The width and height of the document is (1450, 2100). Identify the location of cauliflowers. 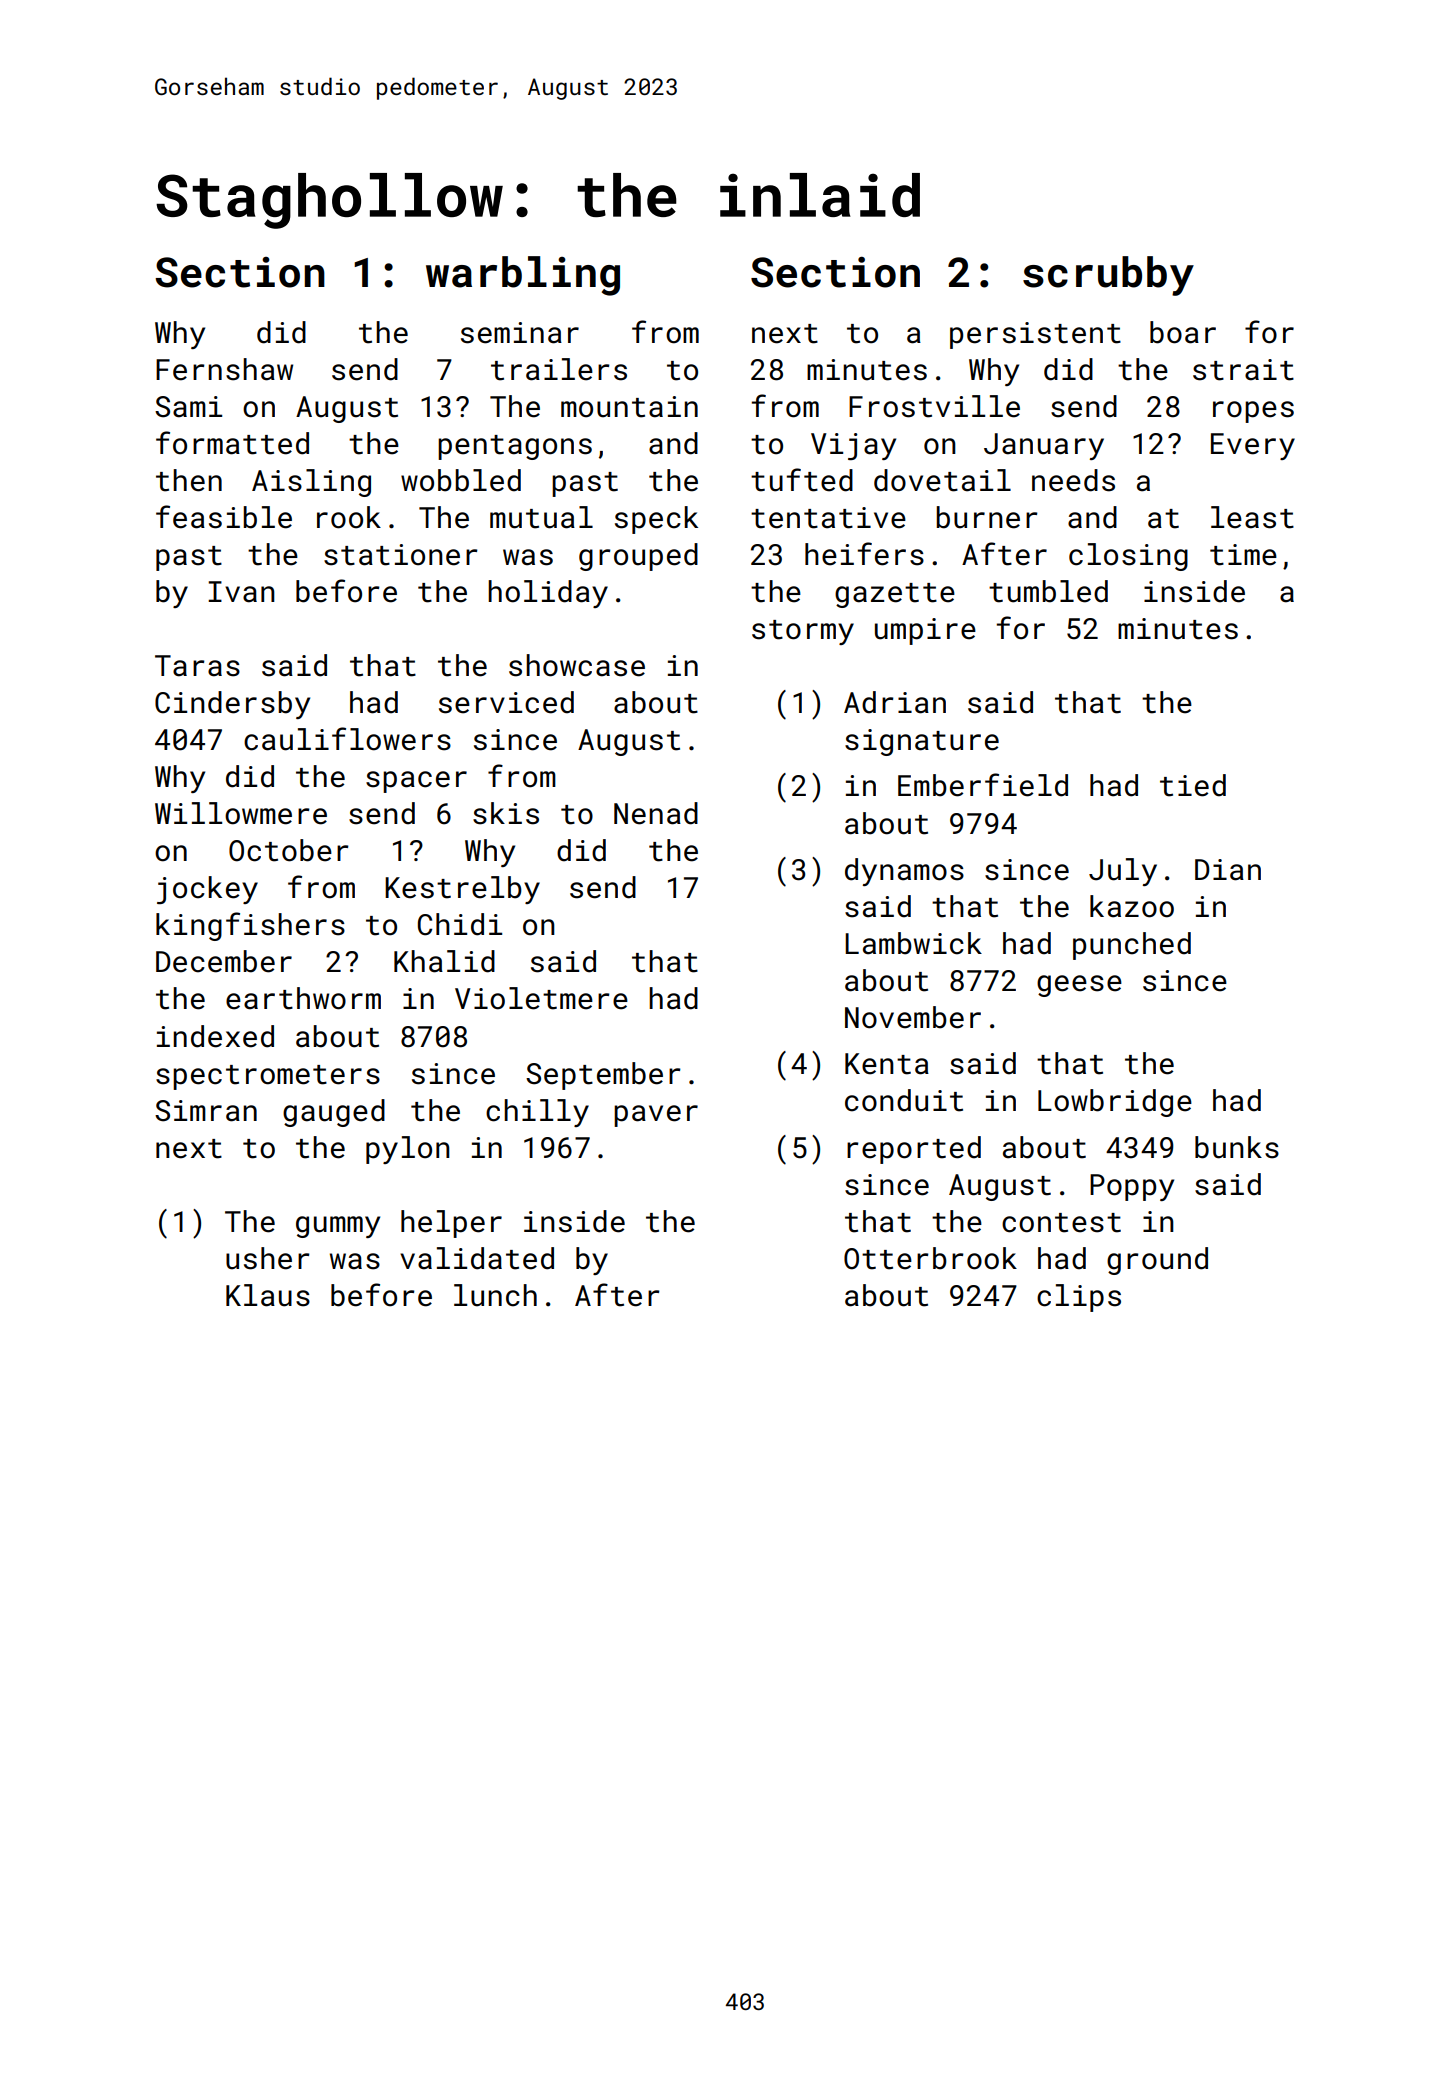
(347, 739).
